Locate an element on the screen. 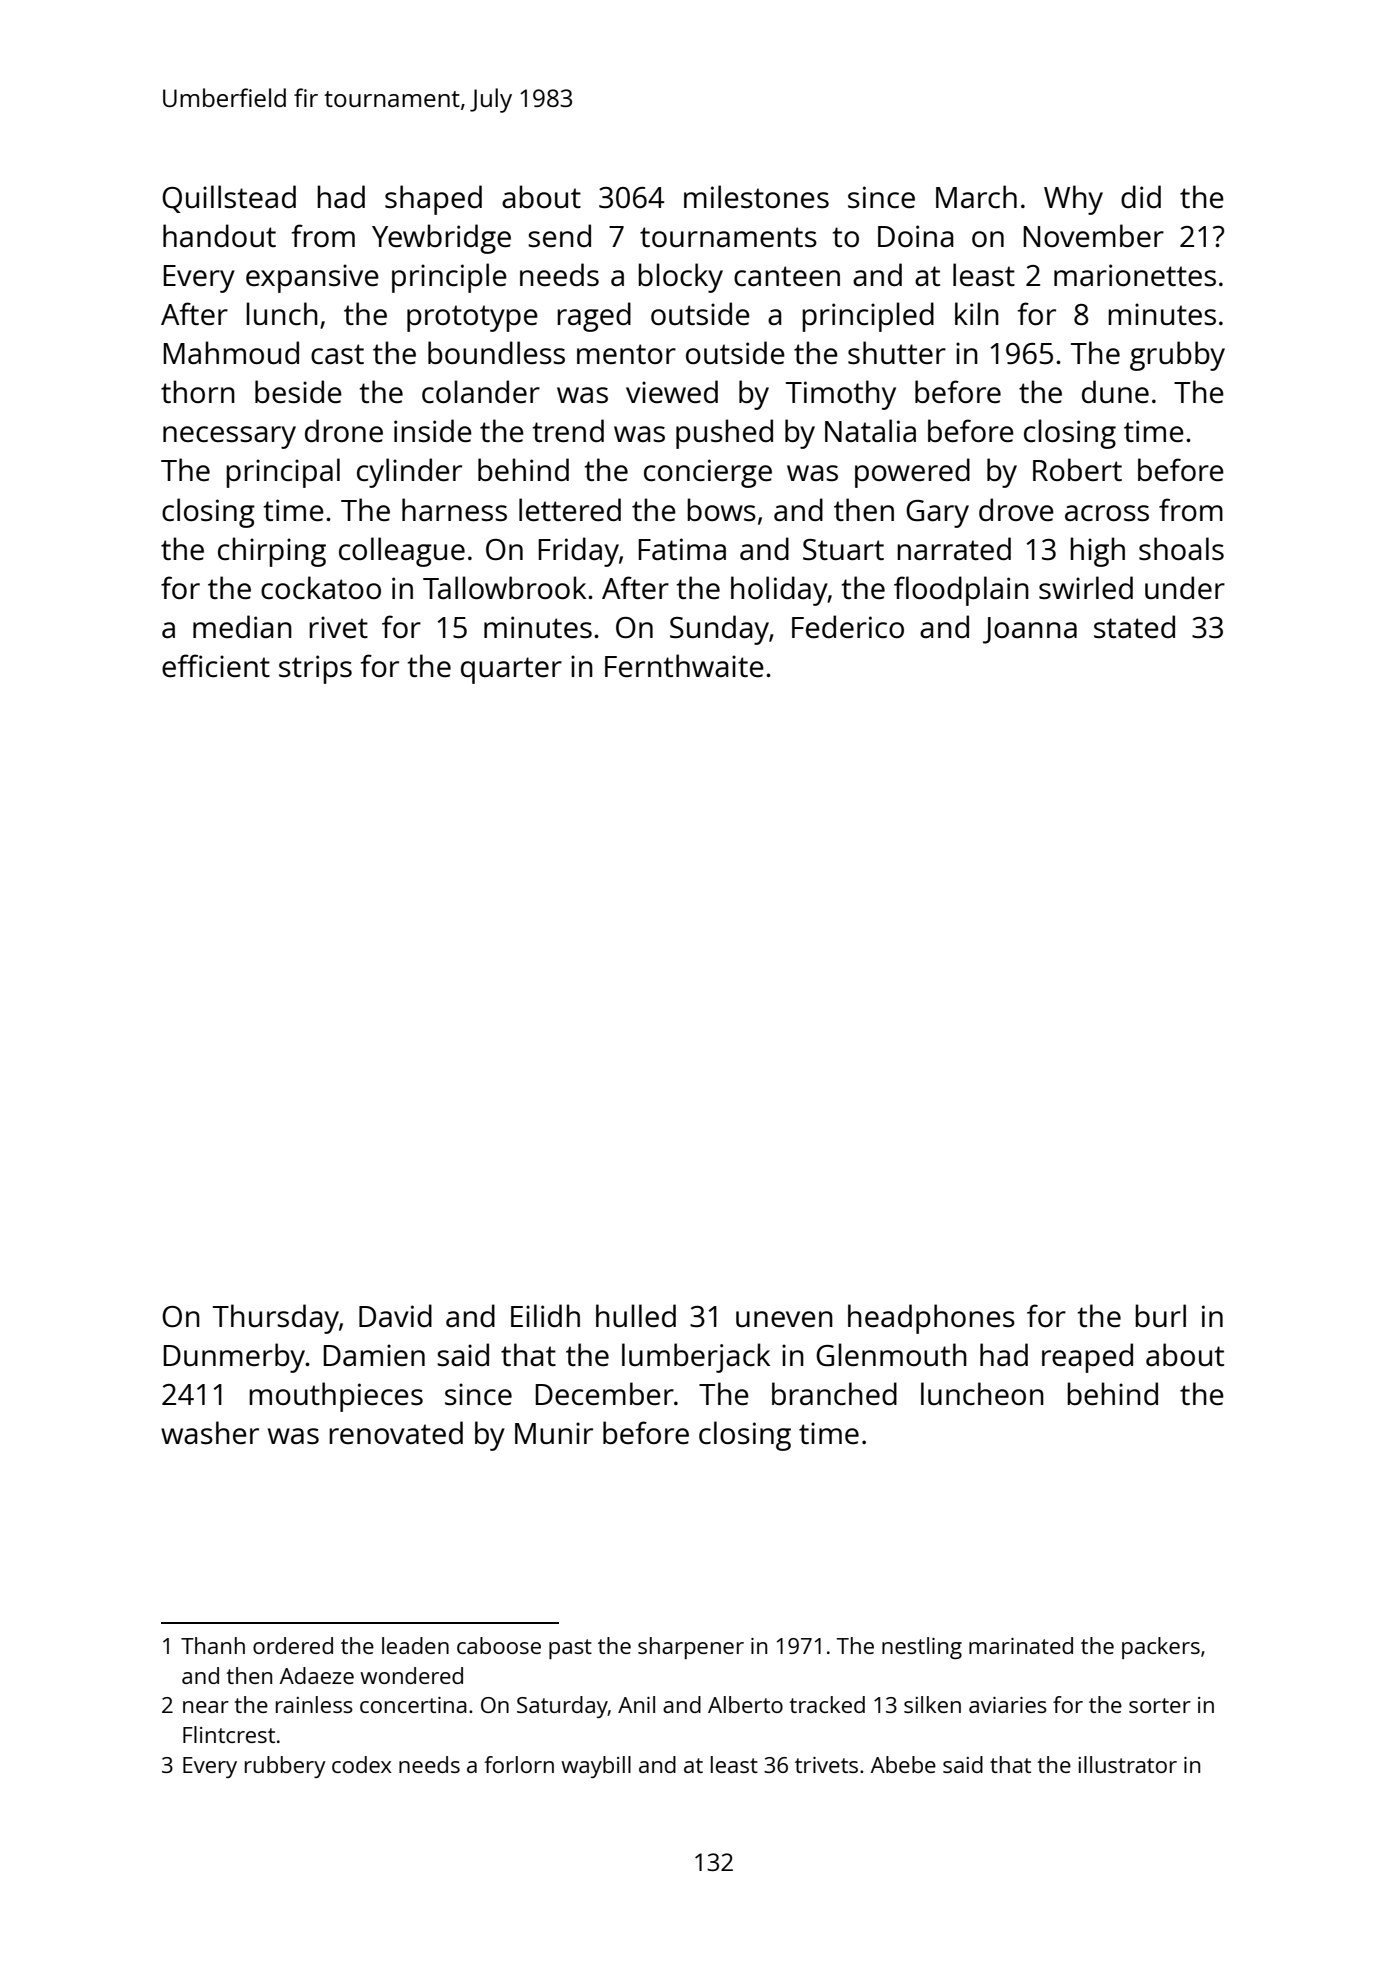 This screenshot has height=1969, width=1386. Fernthwaite is located at coordinates (684, 666).
